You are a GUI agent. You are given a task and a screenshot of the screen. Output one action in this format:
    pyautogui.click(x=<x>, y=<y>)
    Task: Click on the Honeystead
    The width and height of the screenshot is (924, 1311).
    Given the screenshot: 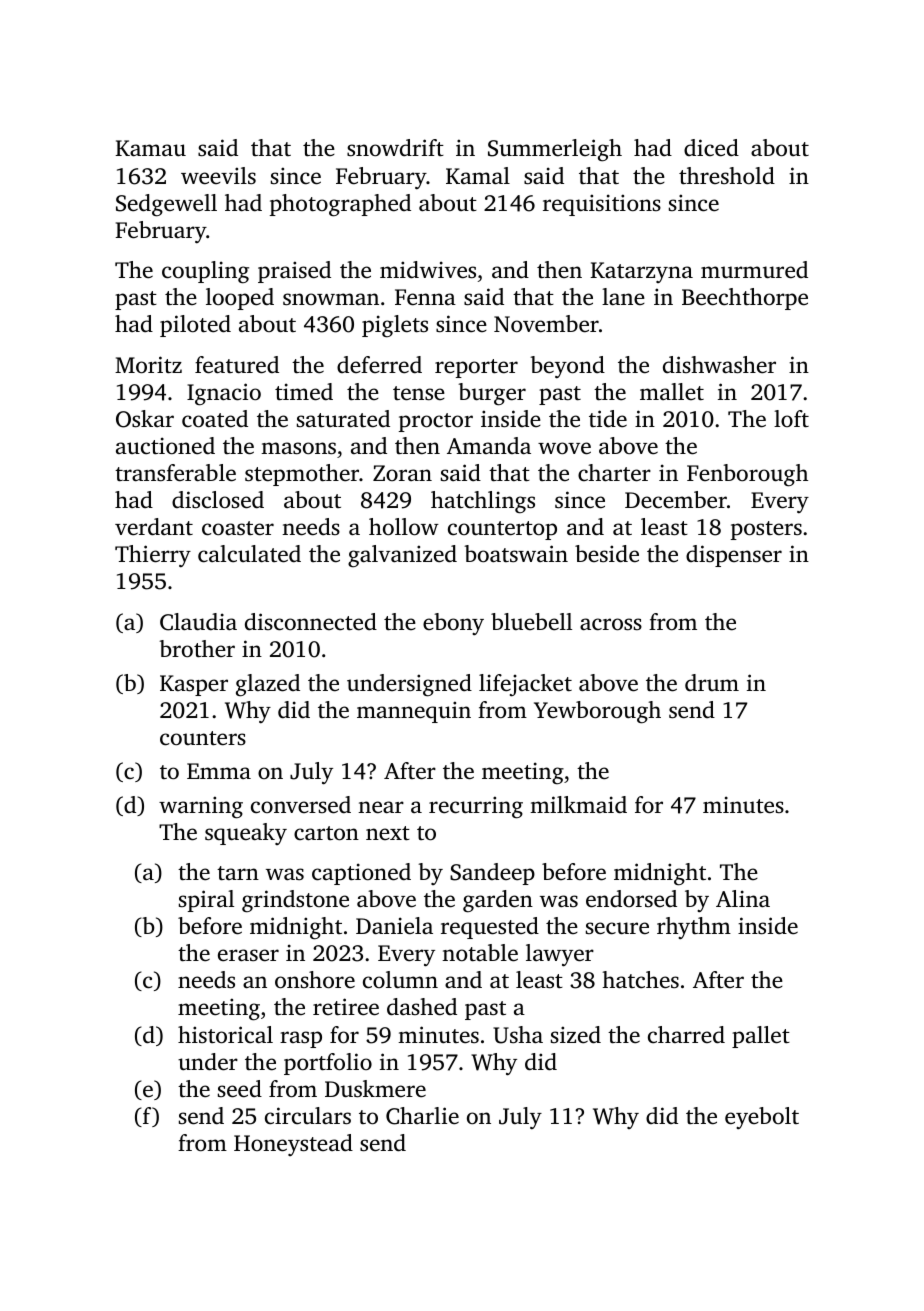 What is the action you would take?
    pyautogui.click(x=293, y=1145)
